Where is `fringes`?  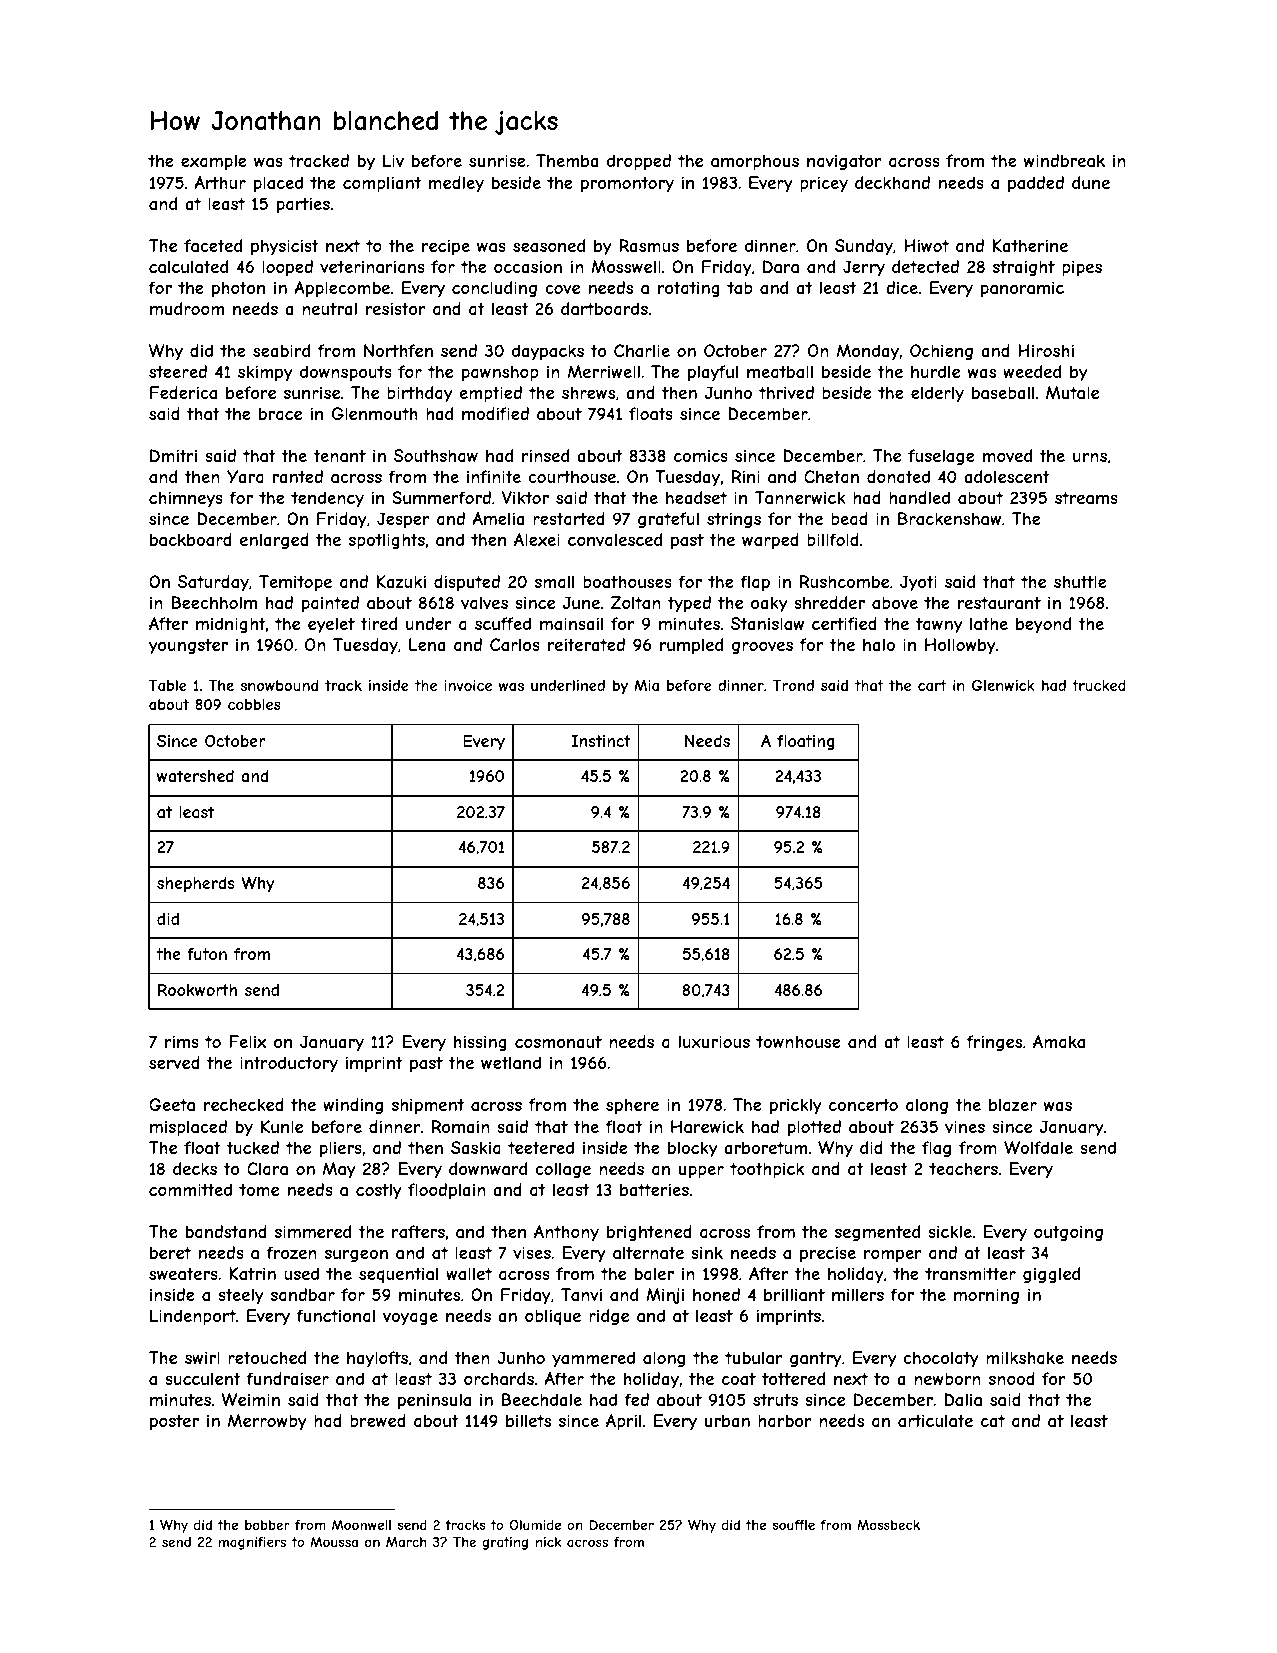
fringes is located at coordinates (994, 1043).
